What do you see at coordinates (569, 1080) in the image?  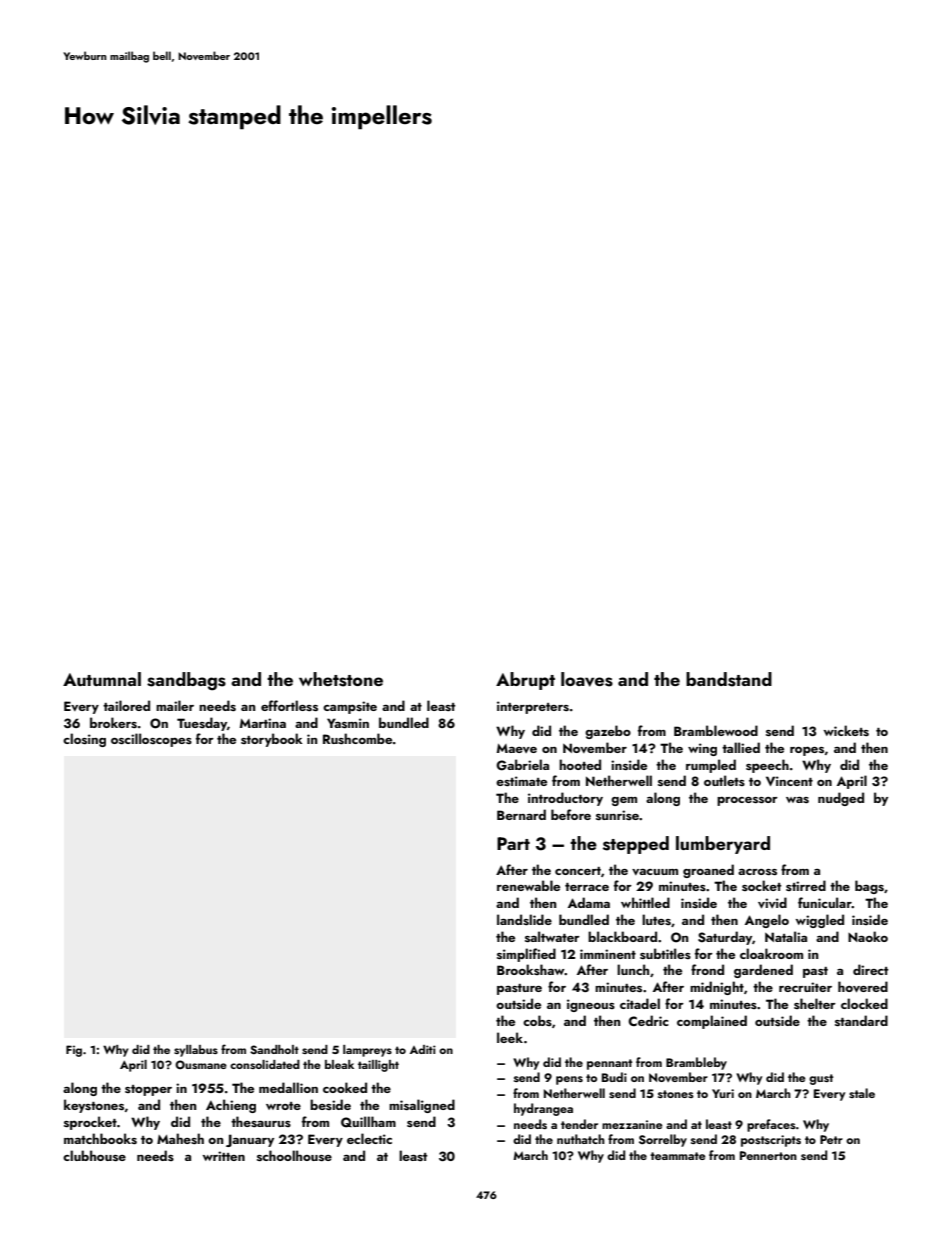 I see `pens` at bounding box center [569, 1080].
